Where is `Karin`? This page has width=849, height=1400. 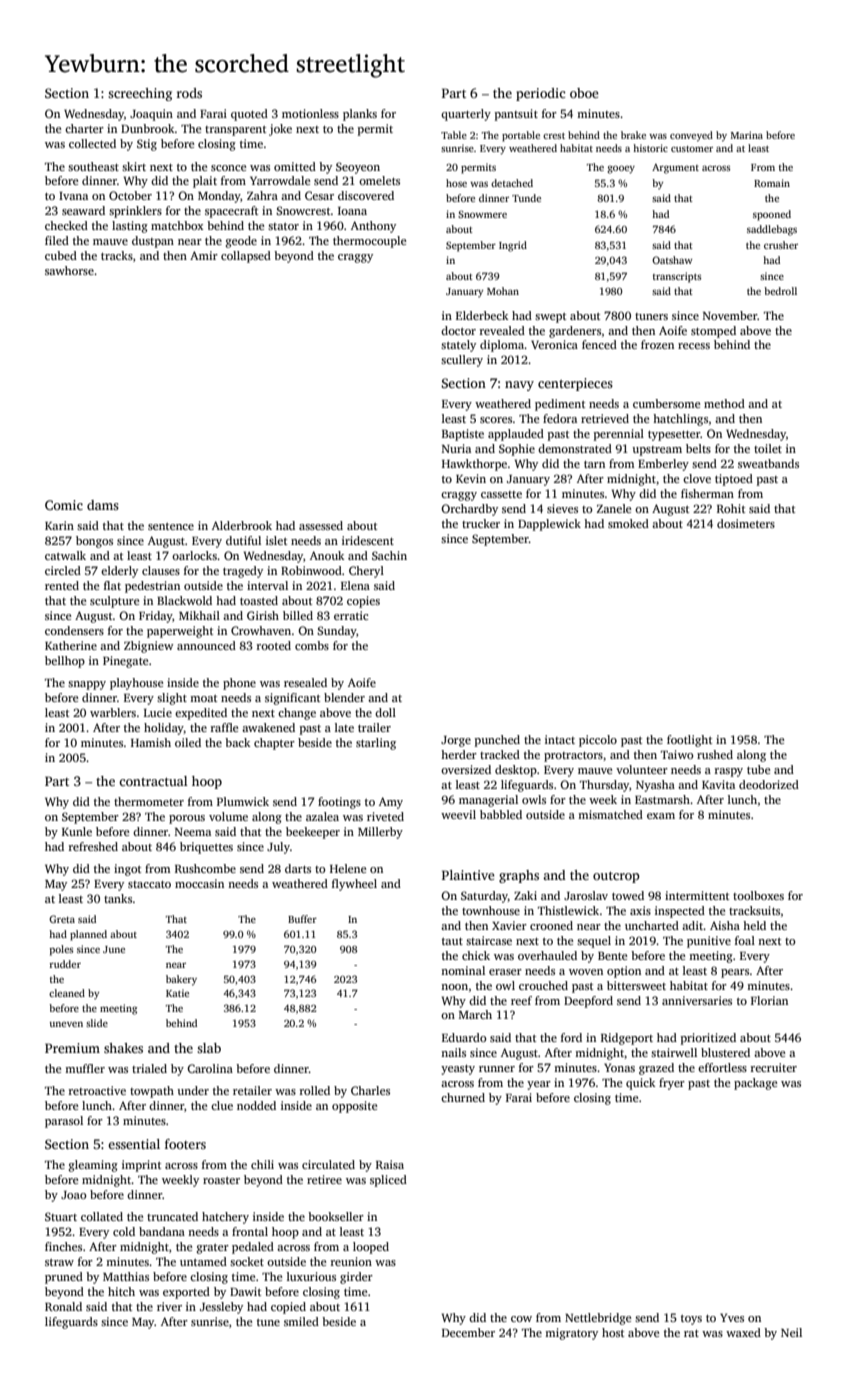 Karin is located at coordinates (59, 525).
